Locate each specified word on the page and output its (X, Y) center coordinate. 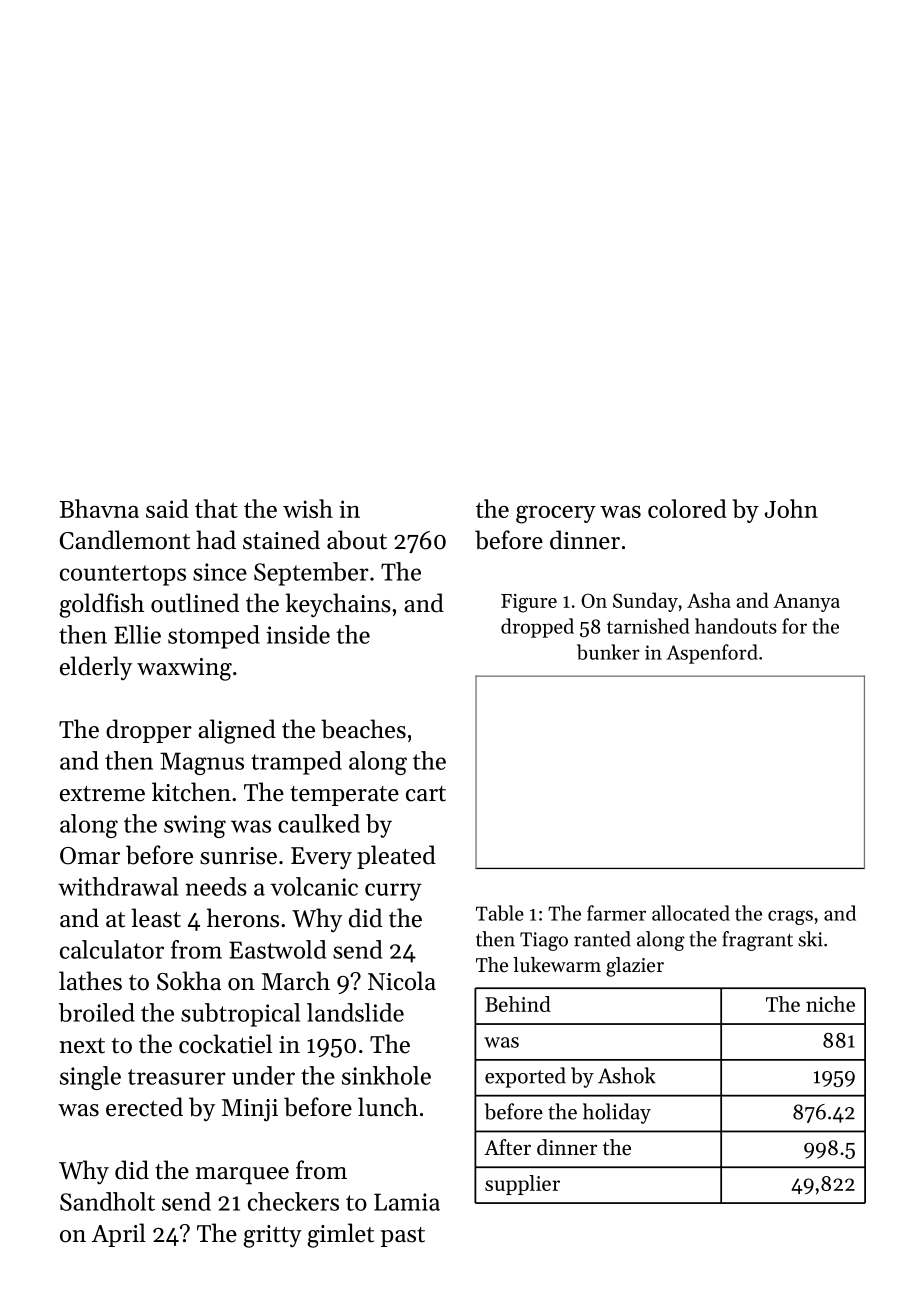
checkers (293, 1201)
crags (790, 917)
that (216, 508)
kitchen (191, 792)
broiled (97, 1012)
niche (830, 1004)
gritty (273, 1236)
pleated (396, 857)
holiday (617, 1113)
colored (687, 508)
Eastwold (277, 949)
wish (308, 508)
